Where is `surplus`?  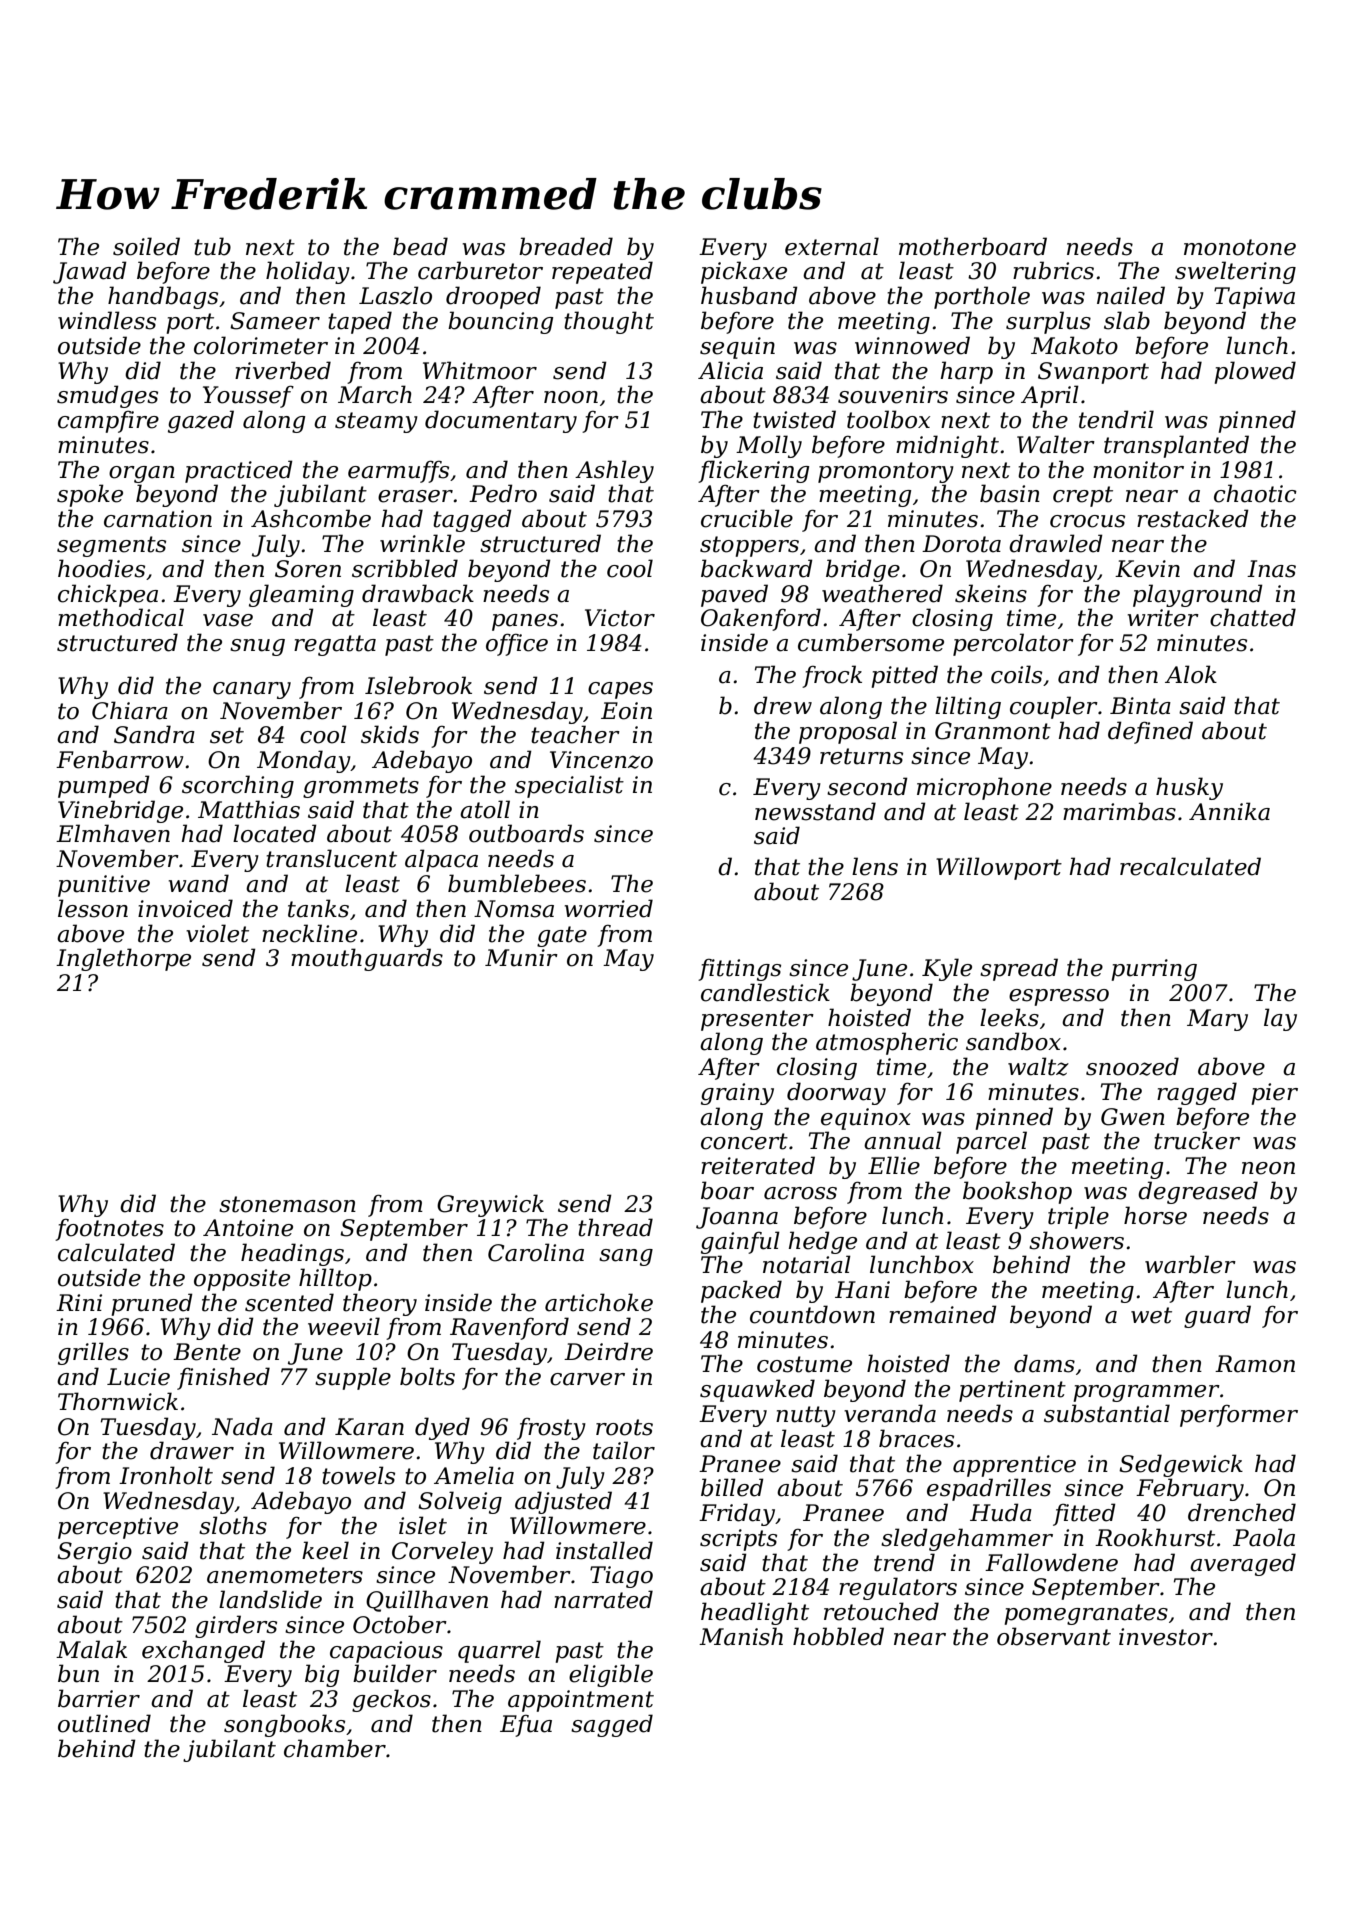 surplus is located at coordinates (1048, 322).
